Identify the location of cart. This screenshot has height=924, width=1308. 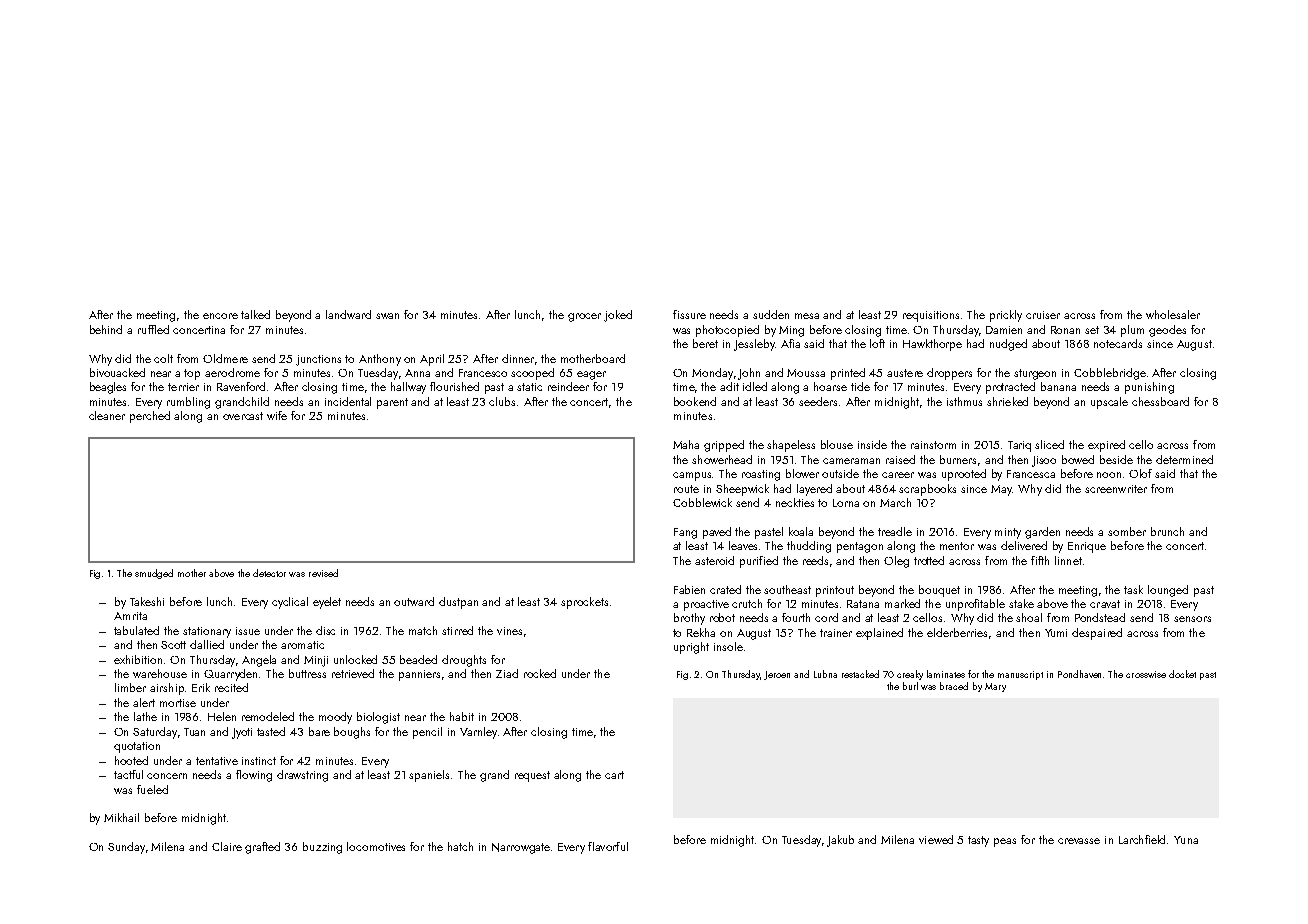
(614, 775).
